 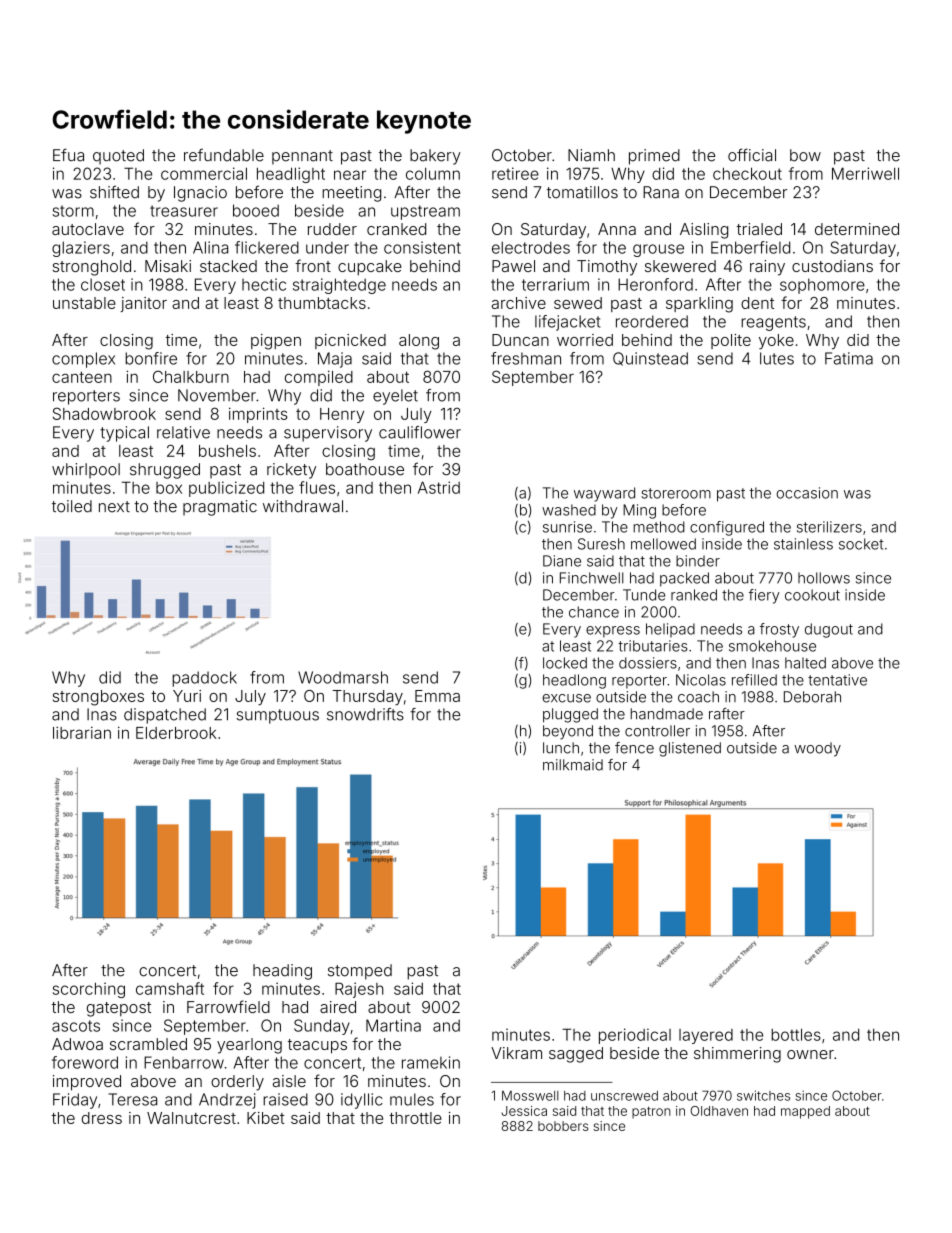 What do you see at coordinates (103, 284) in the screenshot?
I see `closet` at bounding box center [103, 284].
